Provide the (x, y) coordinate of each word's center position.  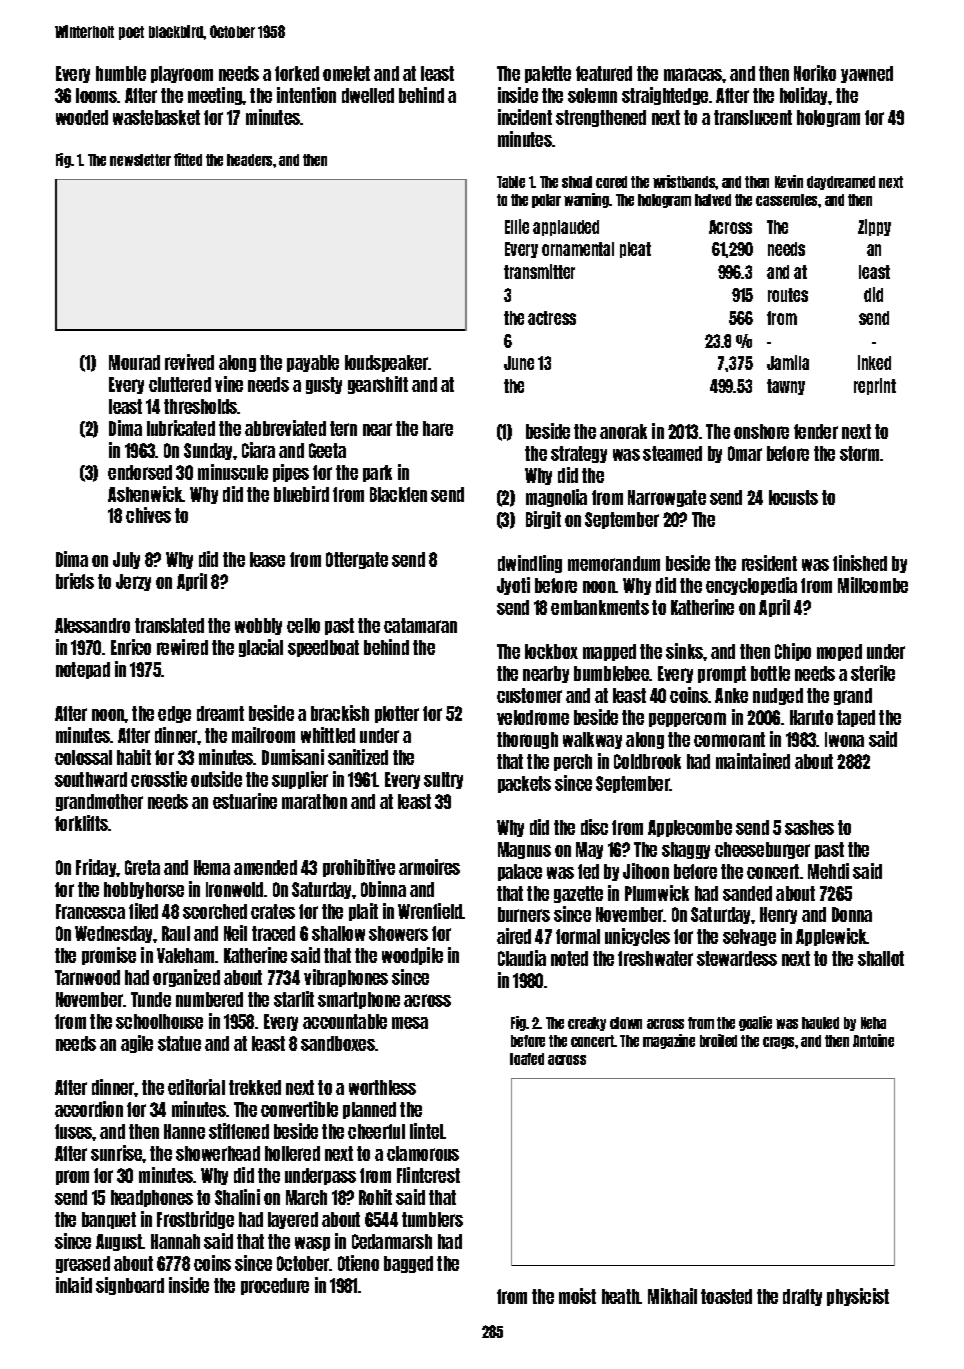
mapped (609, 652)
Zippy (874, 227)
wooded (82, 117)
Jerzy (133, 582)
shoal (577, 182)
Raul (176, 933)
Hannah (175, 1241)
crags (778, 1043)
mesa (410, 1023)
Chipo (793, 652)
